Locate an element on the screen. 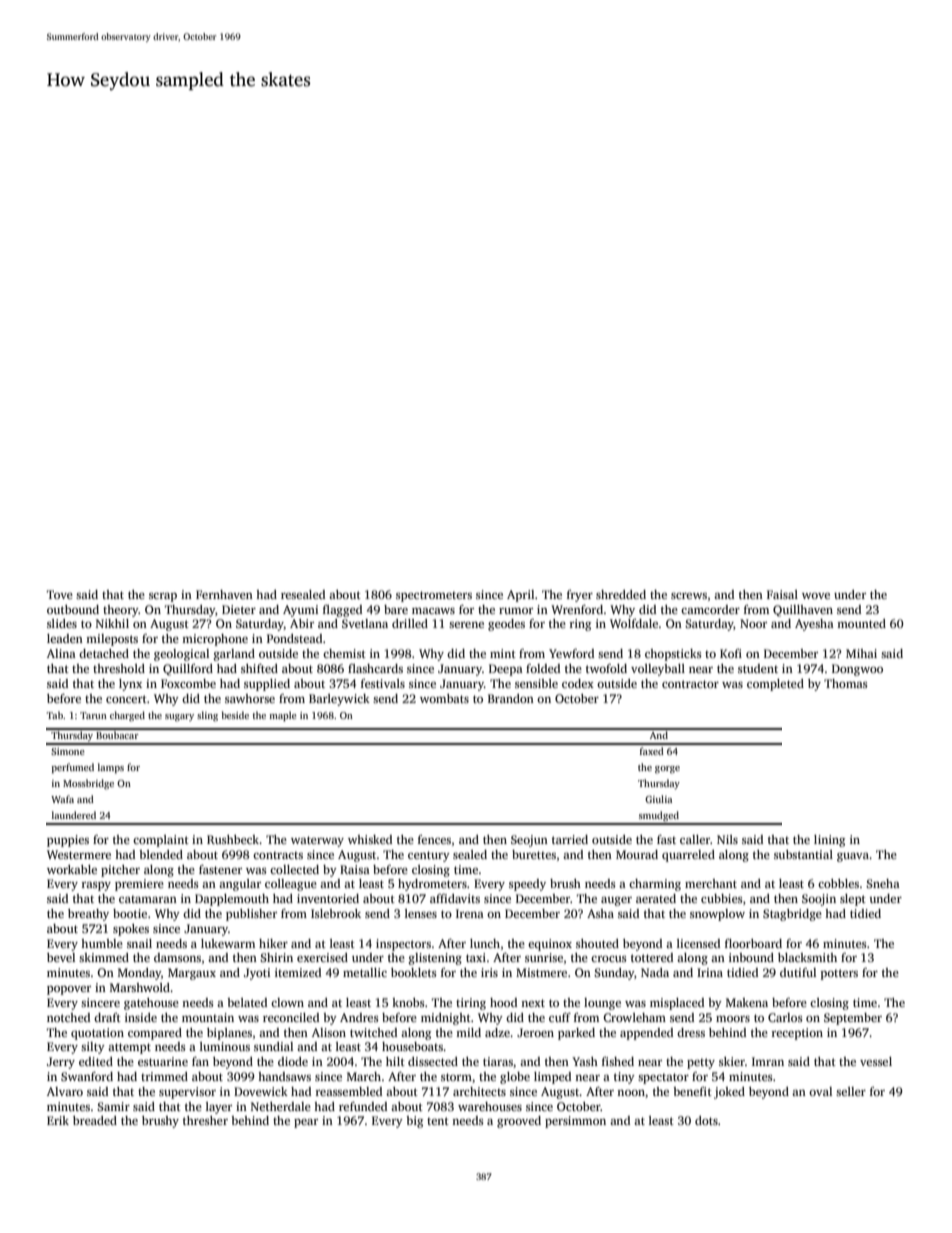 This screenshot has height=1233, width=952. Giulia is located at coordinates (658, 799).
